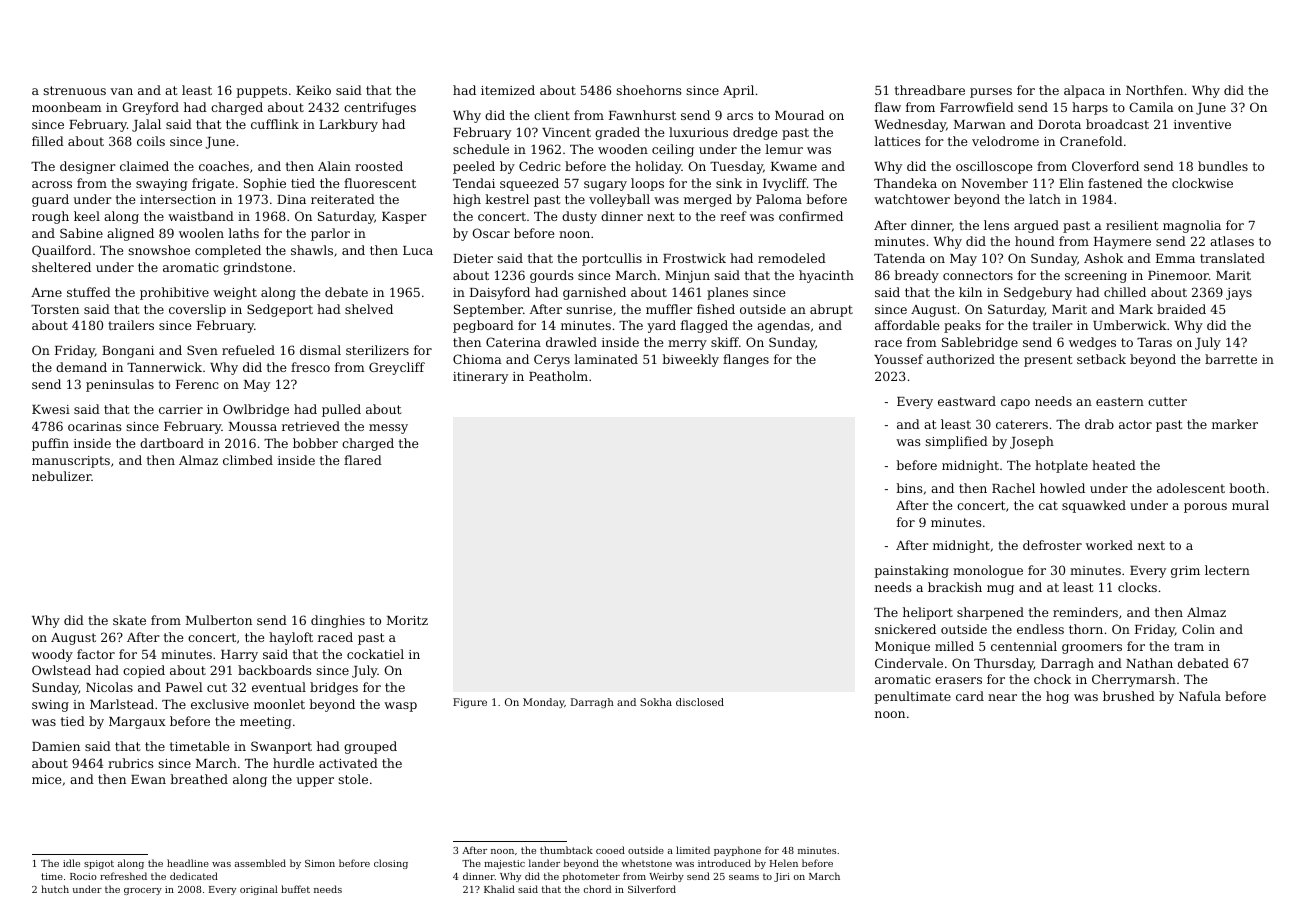 The height and width of the screenshot is (924, 1308). What do you see at coordinates (784, 149) in the screenshot?
I see `lemur` at bounding box center [784, 149].
